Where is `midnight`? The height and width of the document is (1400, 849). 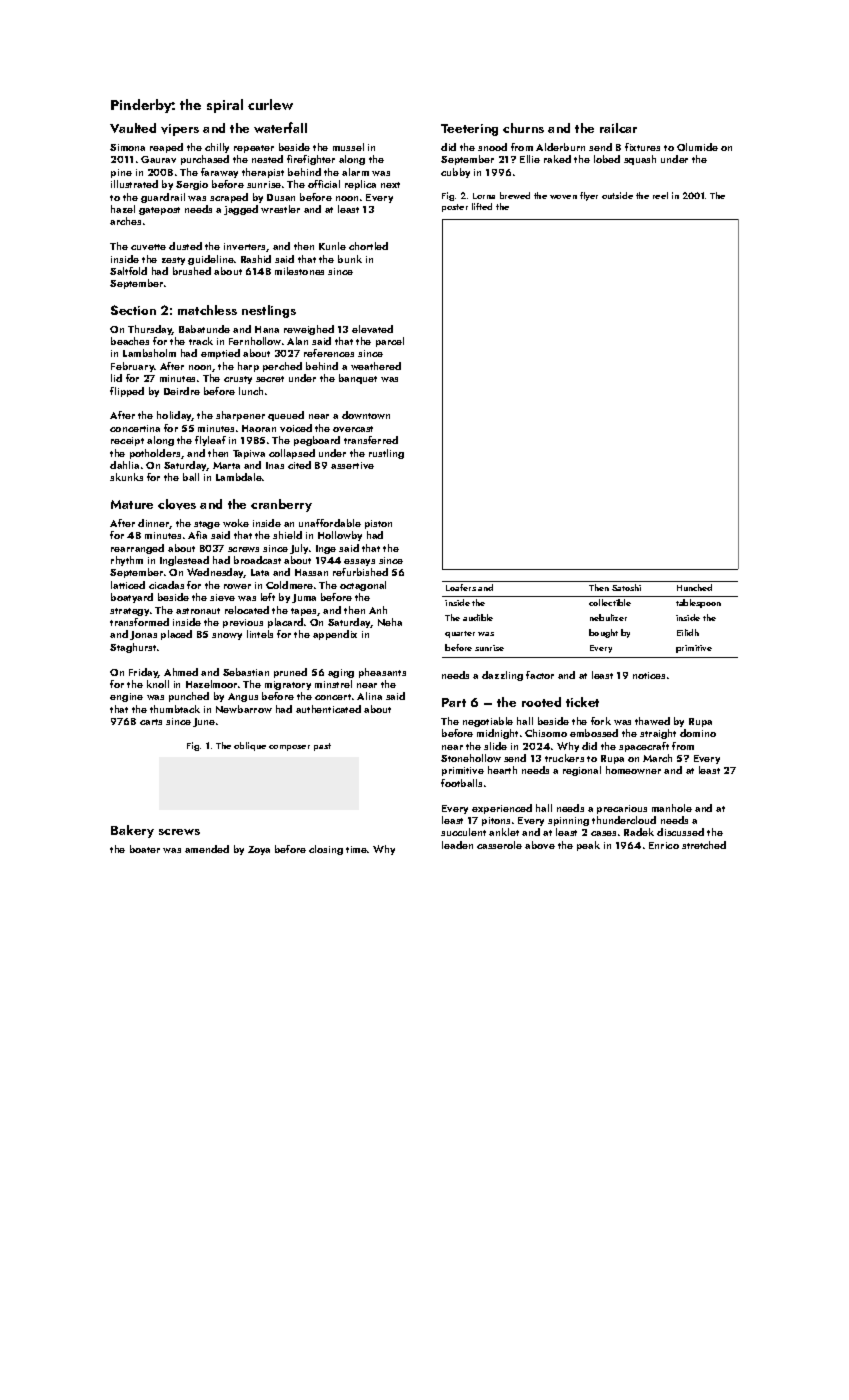 midnight is located at coordinates (497, 734).
